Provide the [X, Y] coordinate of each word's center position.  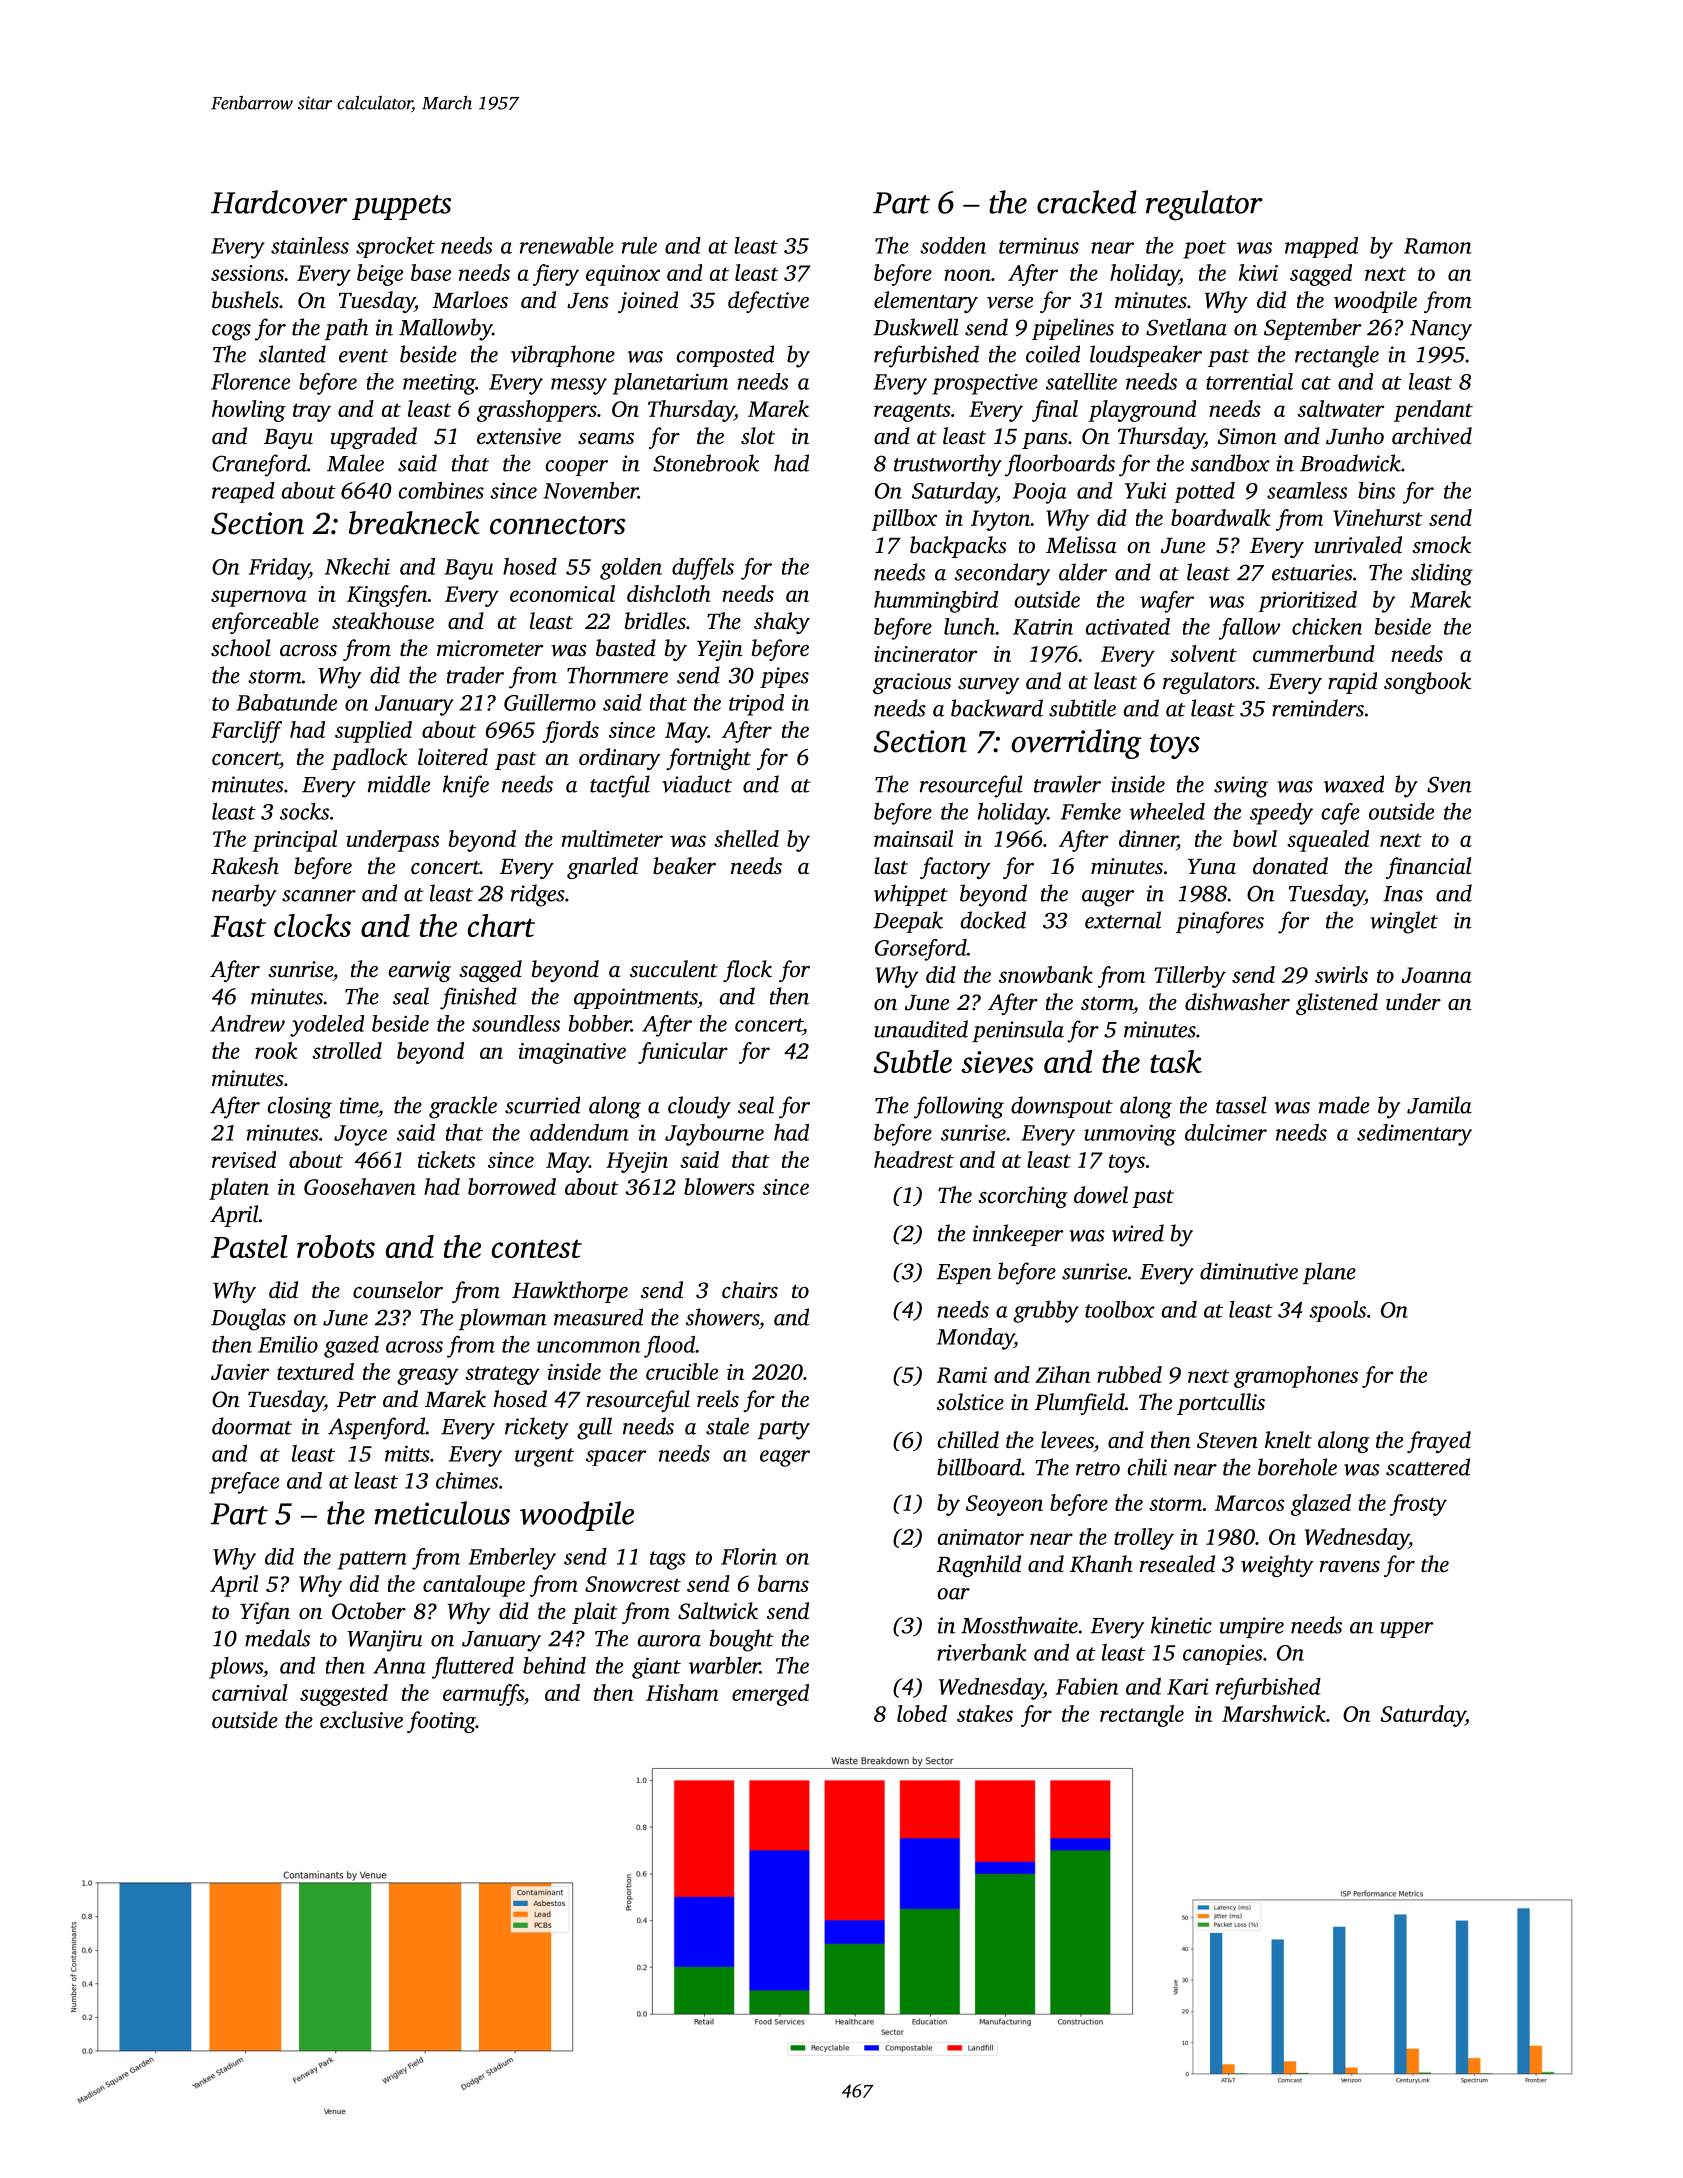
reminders [1318, 708]
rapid [1352, 683]
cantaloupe [474, 1586]
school [240, 648]
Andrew [247, 1023]
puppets [401, 207]
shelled [746, 838]
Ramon [1438, 246]
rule [639, 245]
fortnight [708, 759]
